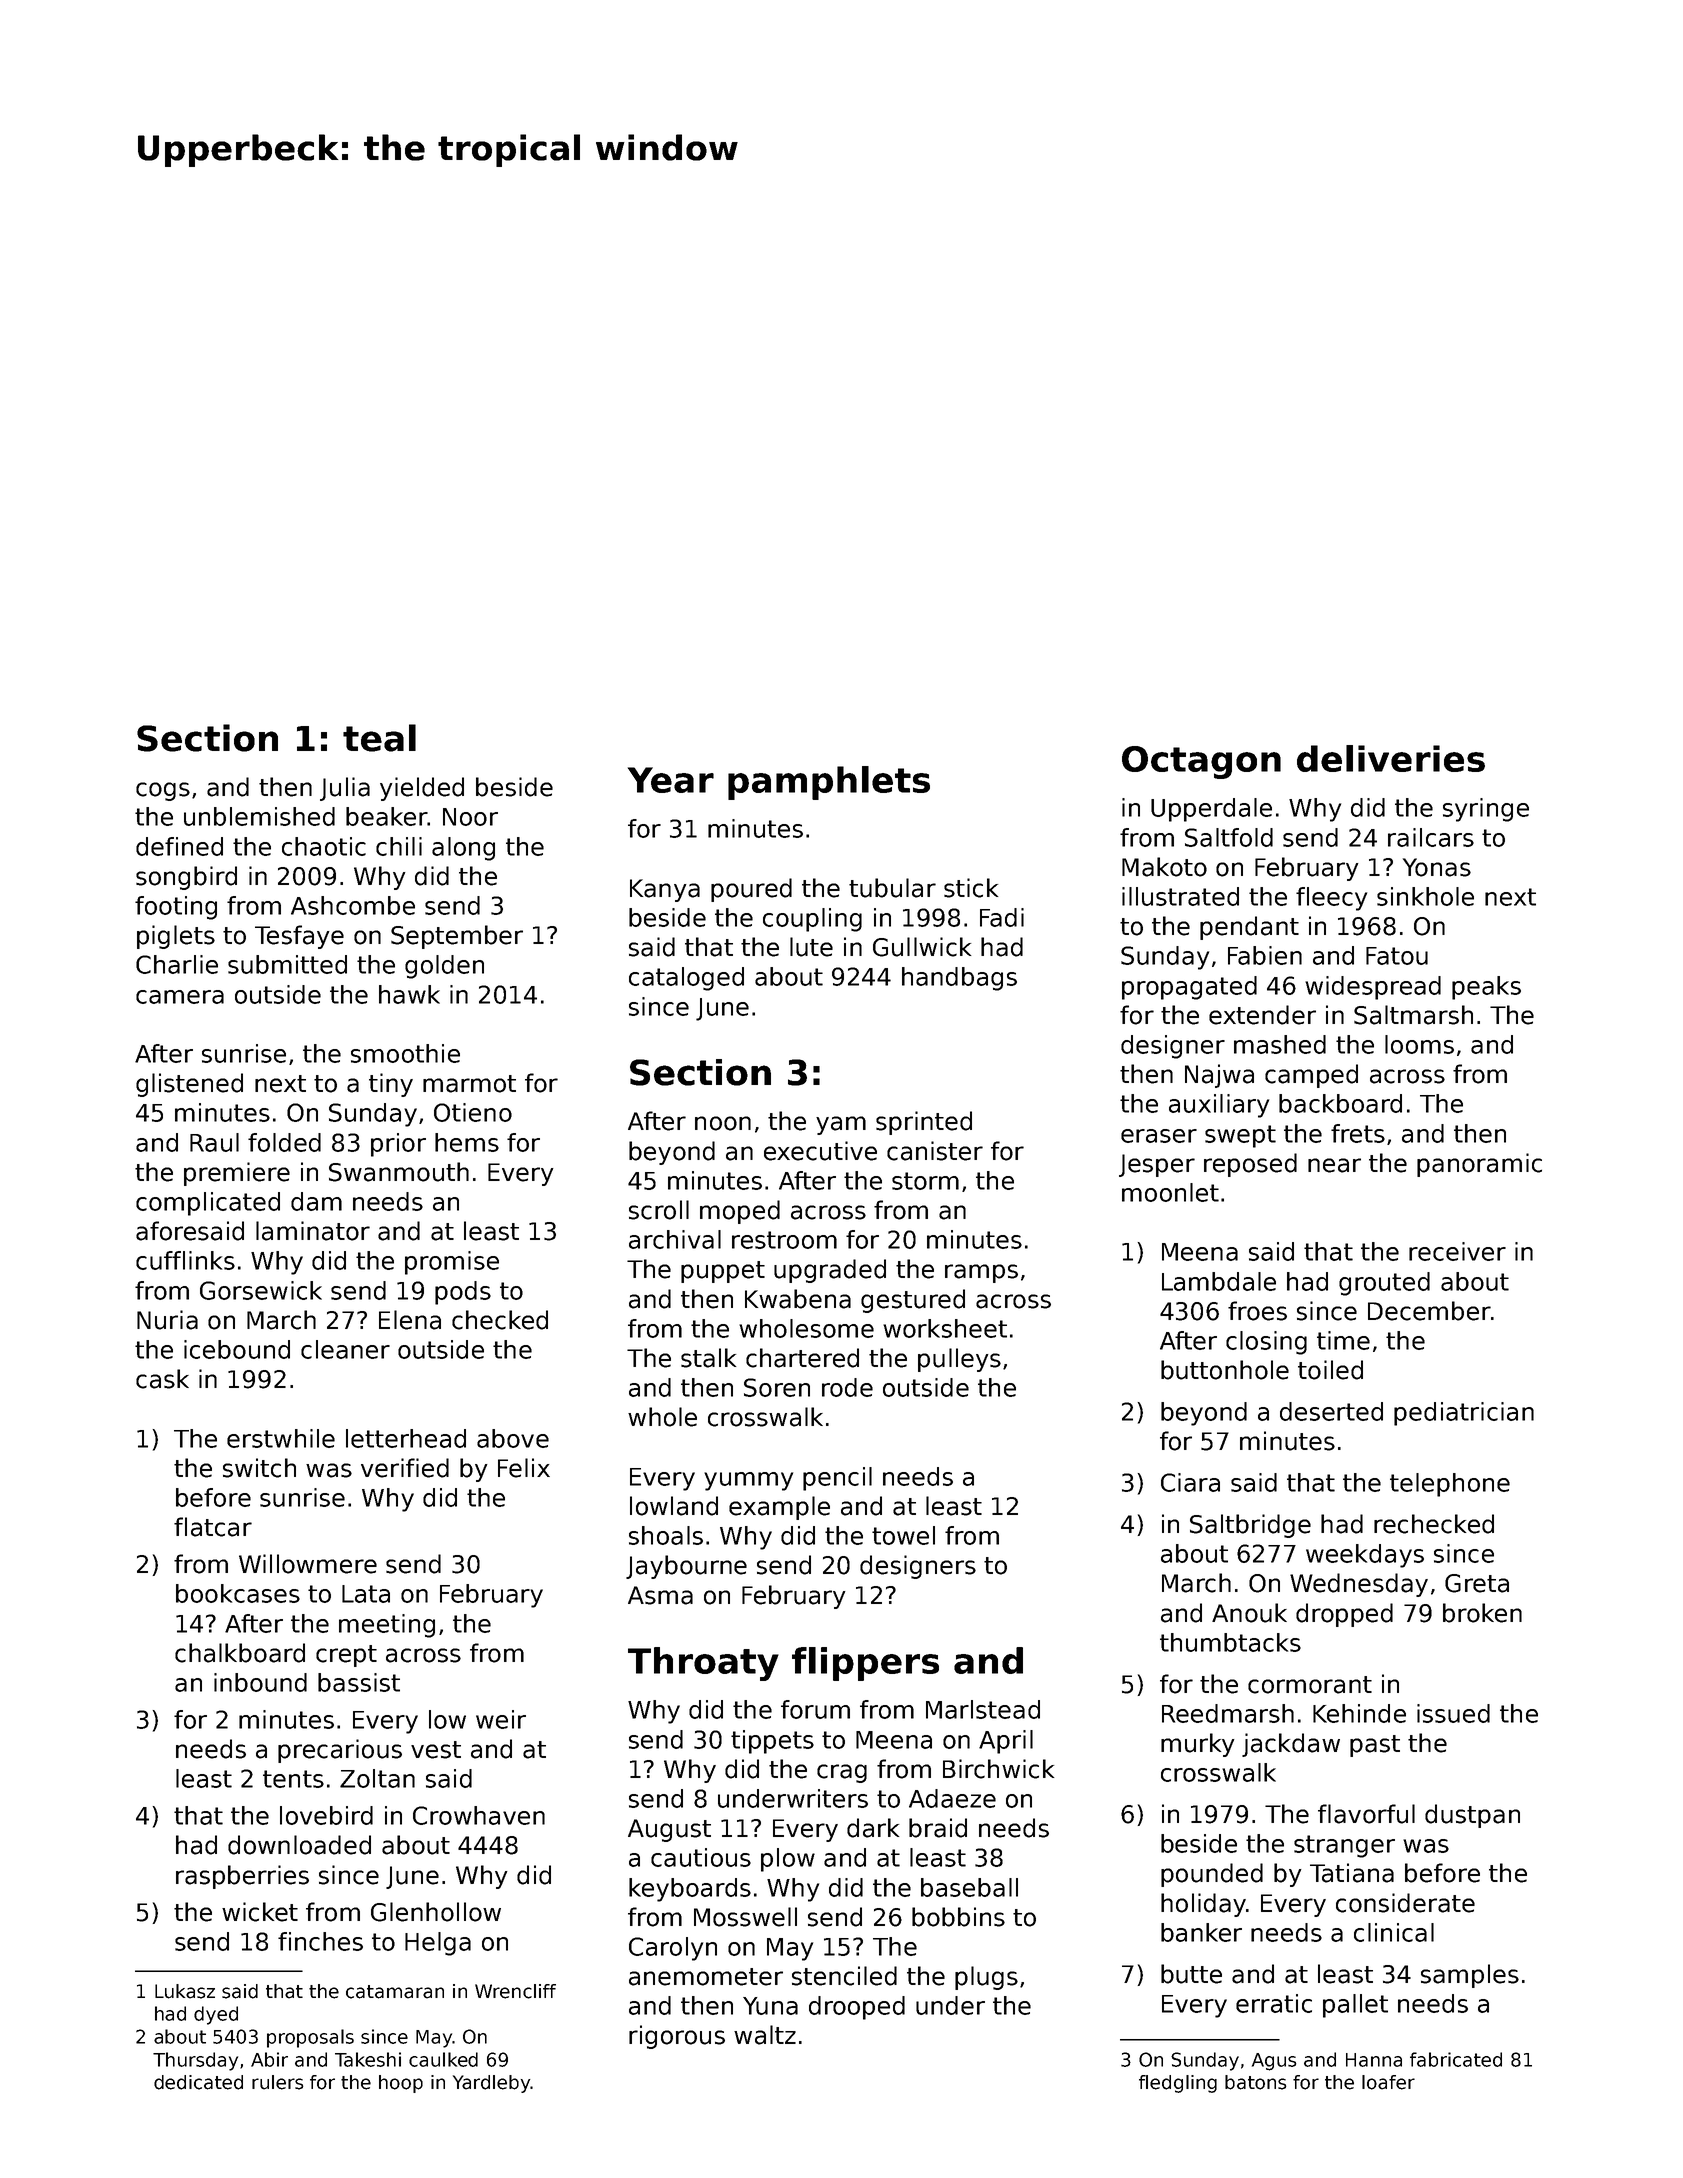  Describe the element at coordinates (1229, 837) in the image. I see `Saltfold` at that location.
